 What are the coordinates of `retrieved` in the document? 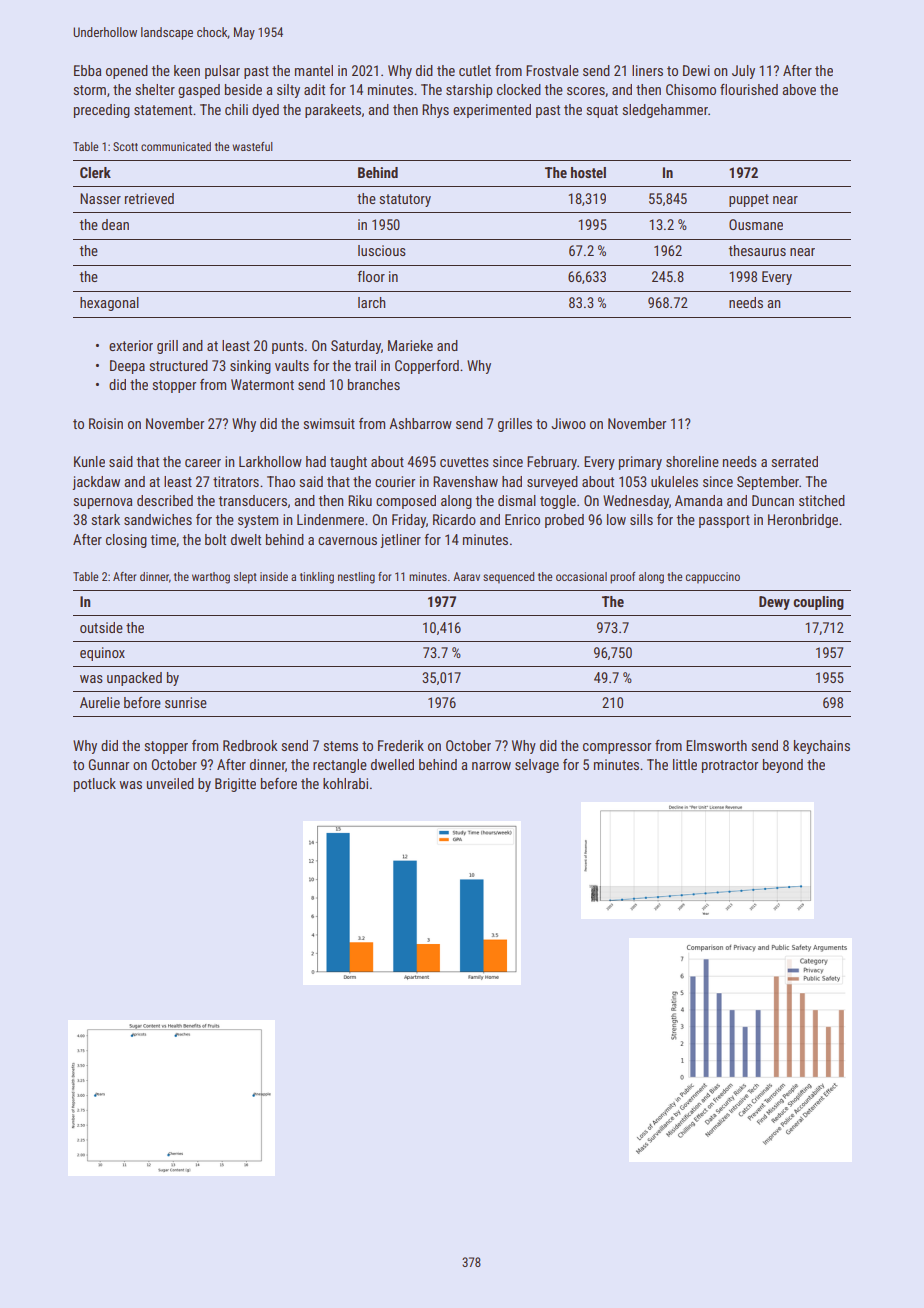 It's located at (149, 198).
